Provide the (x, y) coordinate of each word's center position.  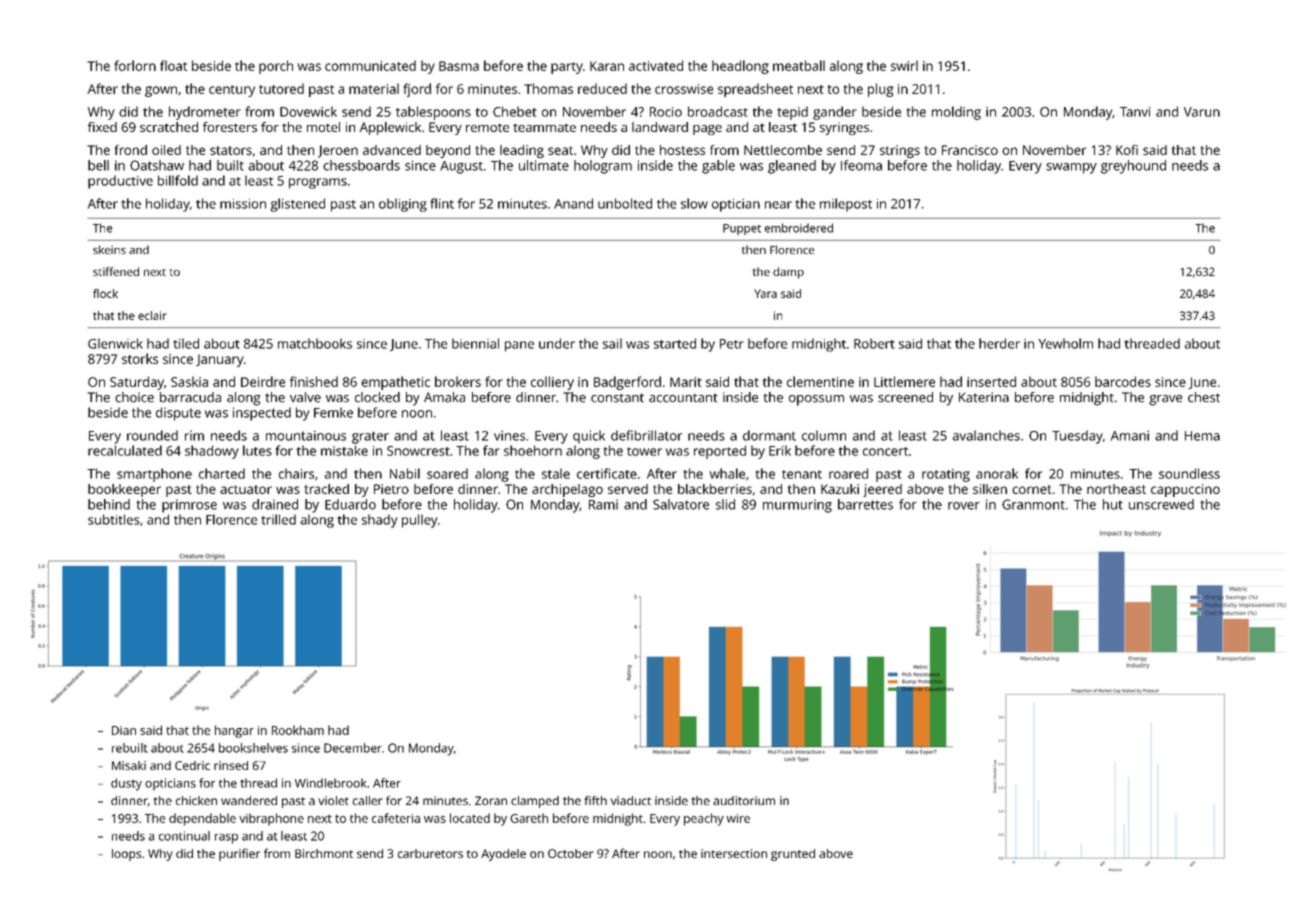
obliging (403, 205)
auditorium (744, 800)
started (675, 343)
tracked (327, 489)
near (778, 205)
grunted (793, 855)
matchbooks (315, 343)
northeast (1116, 489)
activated (656, 65)
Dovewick (308, 111)
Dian (124, 730)
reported (720, 452)
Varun (1202, 112)
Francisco (970, 150)
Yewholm (1065, 343)
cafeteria (396, 818)
